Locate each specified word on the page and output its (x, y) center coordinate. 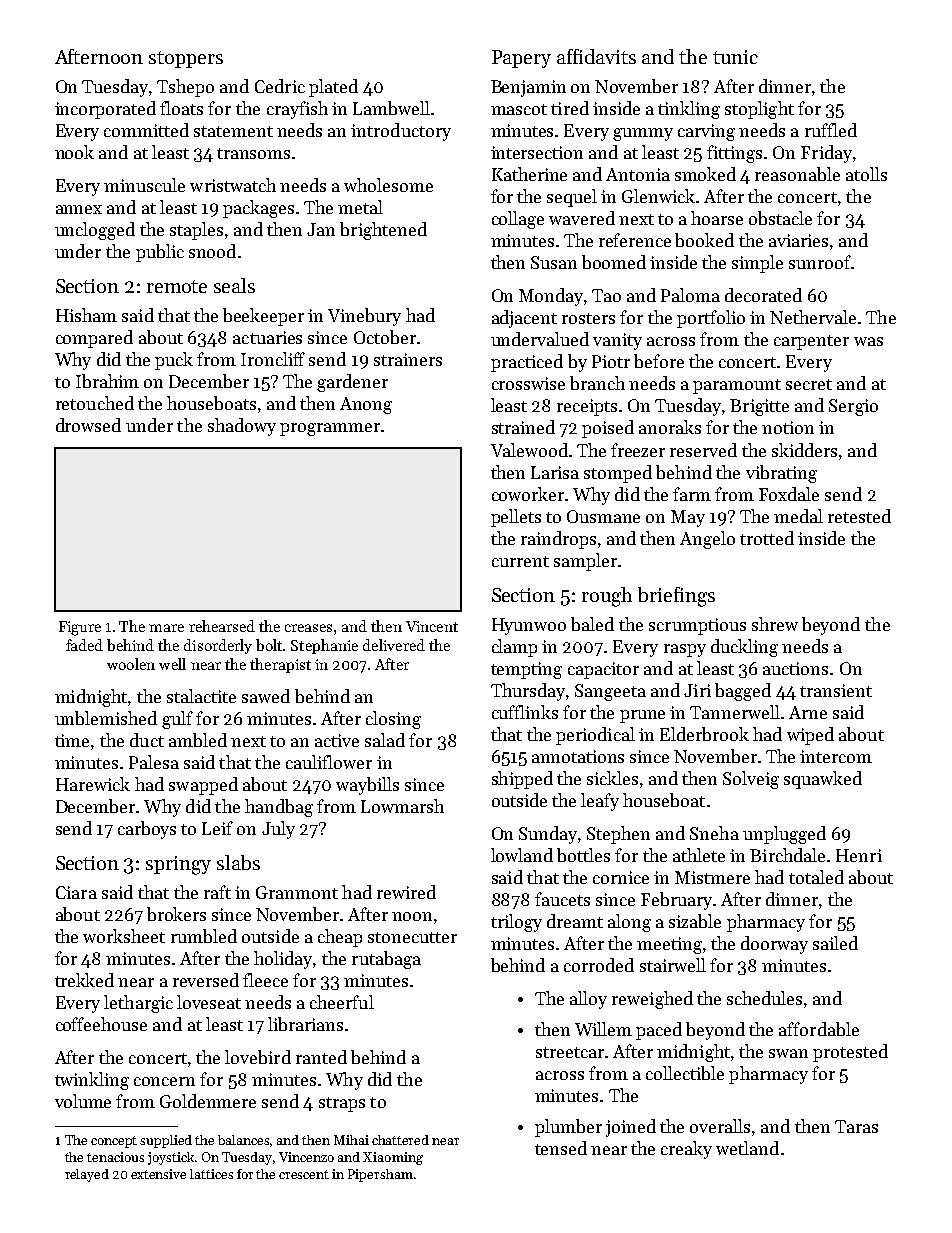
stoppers (186, 59)
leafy (600, 802)
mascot (519, 109)
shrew (775, 624)
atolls (866, 174)
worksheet (124, 936)
